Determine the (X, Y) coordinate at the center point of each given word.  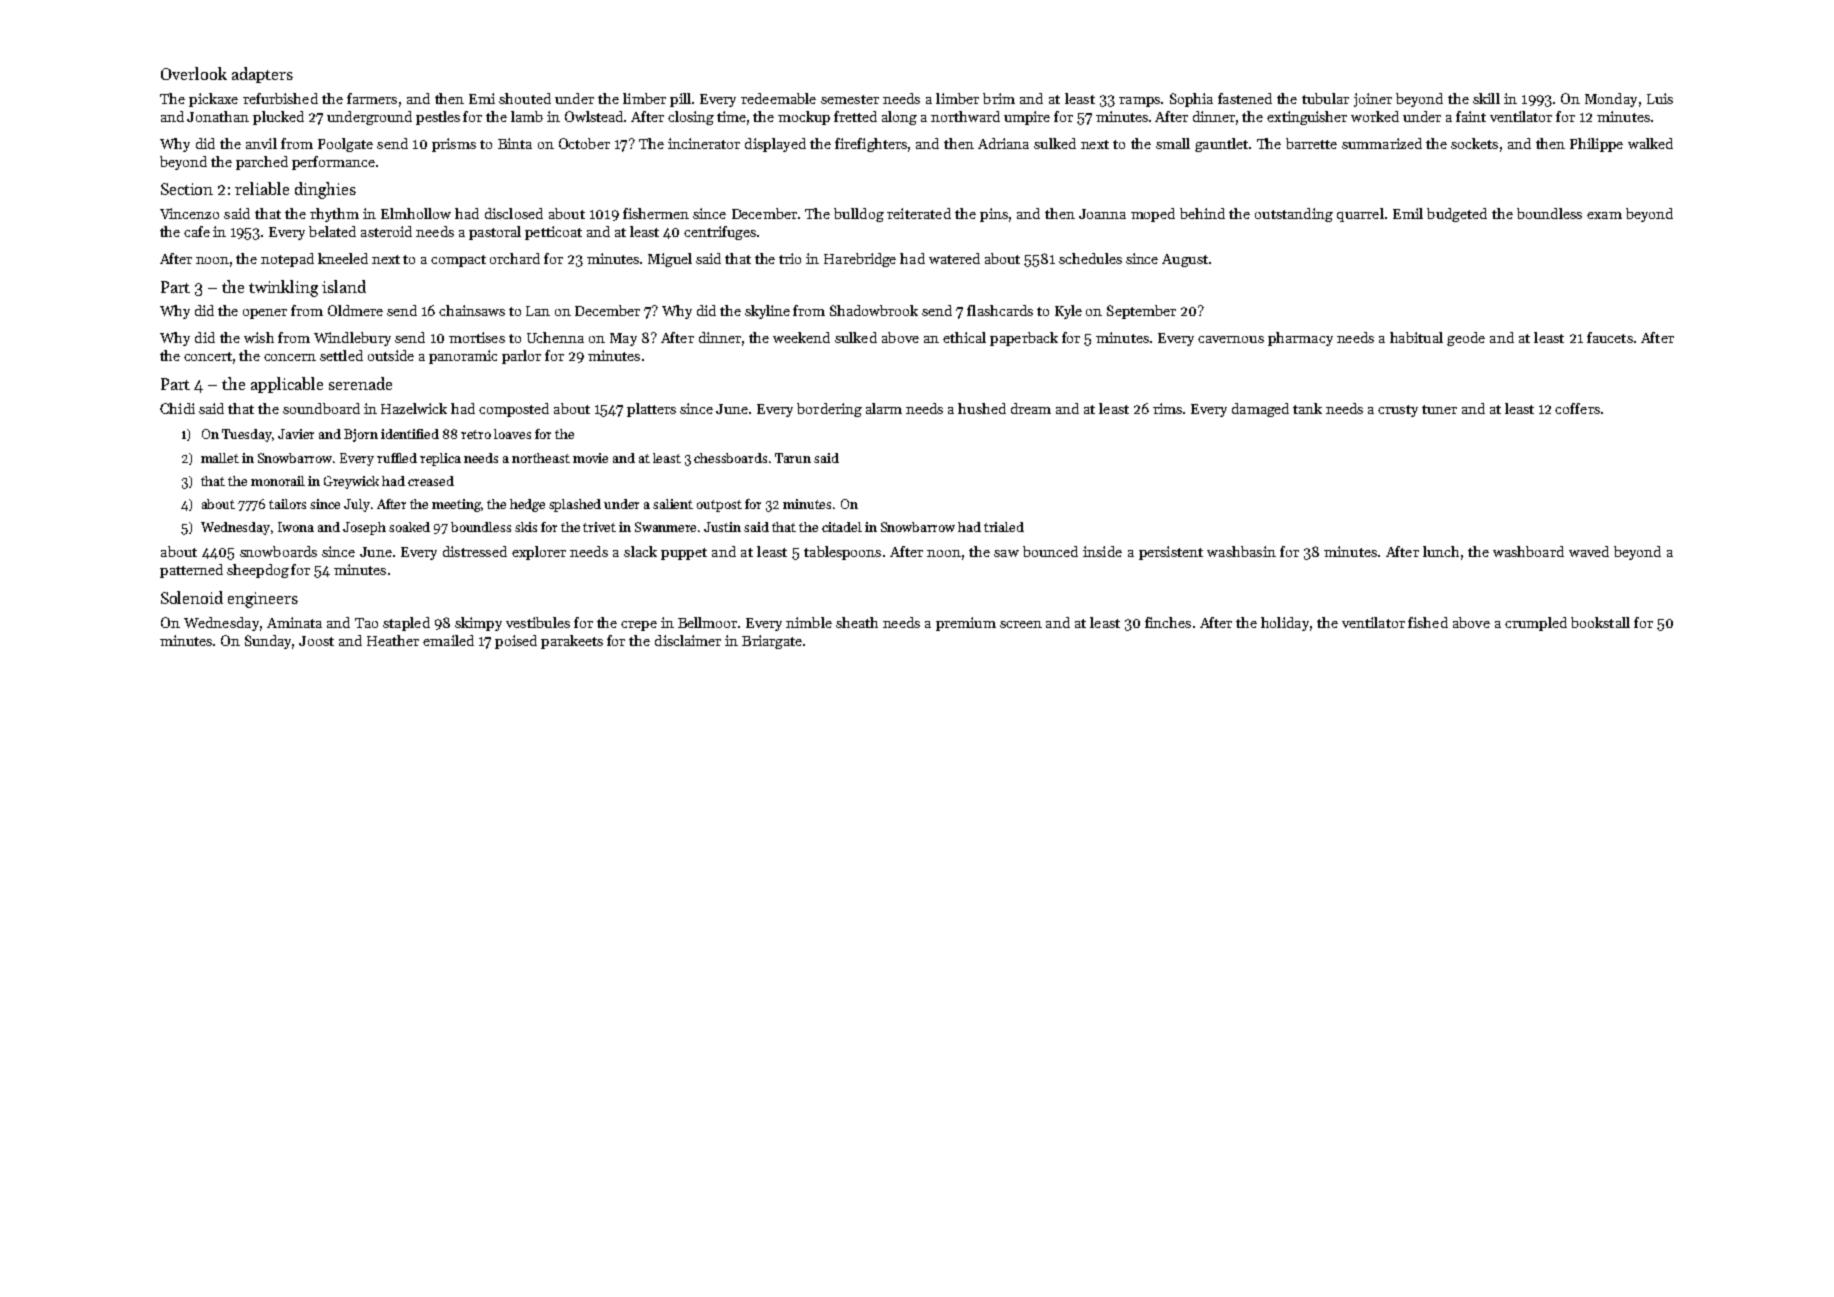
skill (1486, 98)
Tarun (793, 458)
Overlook (194, 73)
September (1141, 312)
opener (265, 314)
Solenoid (192, 597)
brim (999, 98)
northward (965, 116)
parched (262, 163)
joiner (1373, 100)
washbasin (1241, 551)
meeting (457, 505)
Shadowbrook (874, 310)
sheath (857, 622)
